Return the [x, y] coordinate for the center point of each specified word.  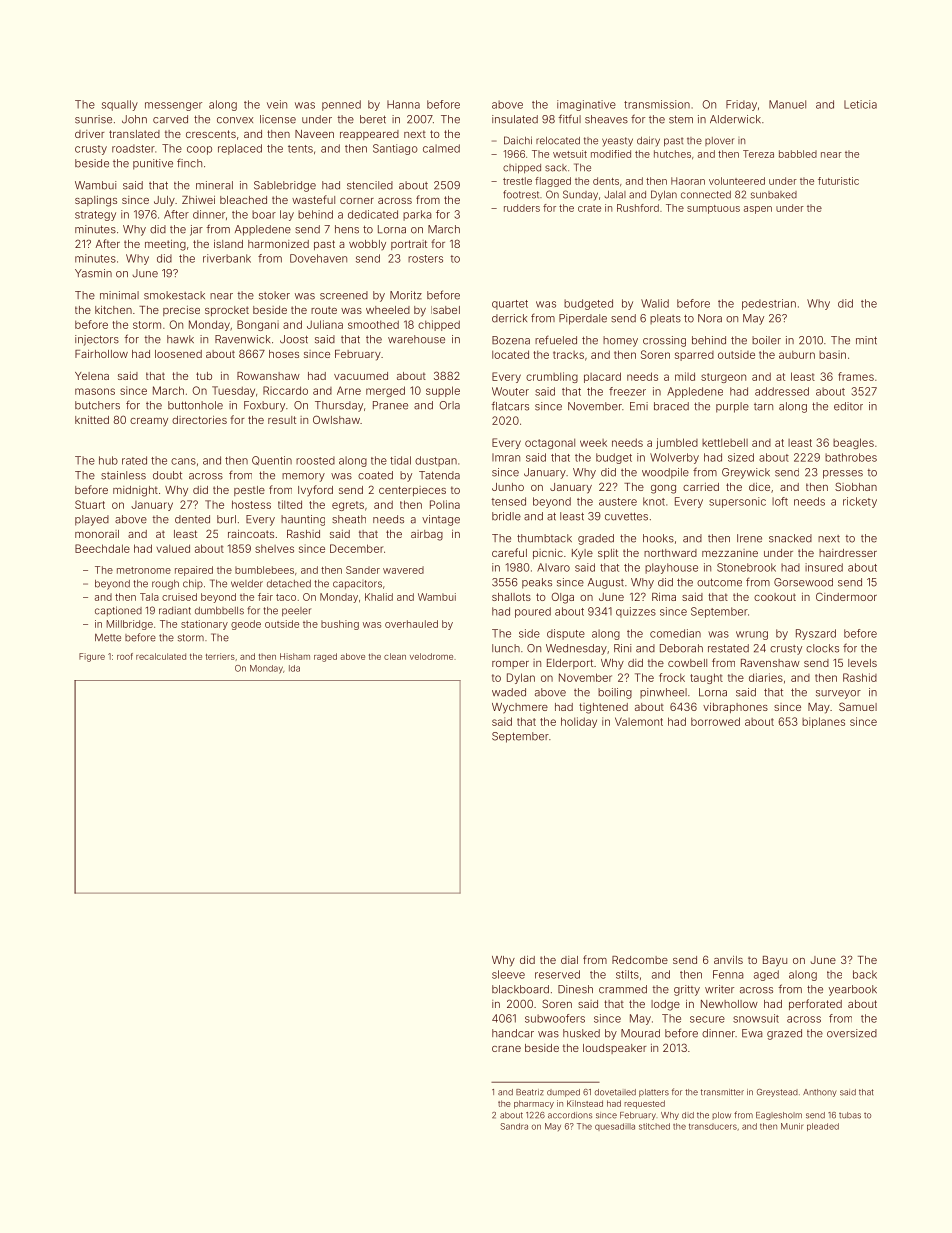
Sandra [514, 1126]
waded [509, 692]
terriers [220, 656]
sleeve [508, 974]
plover [719, 141]
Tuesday [233, 391]
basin [832, 354]
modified [611, 154]
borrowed [715, 721]
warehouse [416, 339]
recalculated [161, 656]
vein [277, 104]
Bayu [775, 961]
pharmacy [534, 1104]
